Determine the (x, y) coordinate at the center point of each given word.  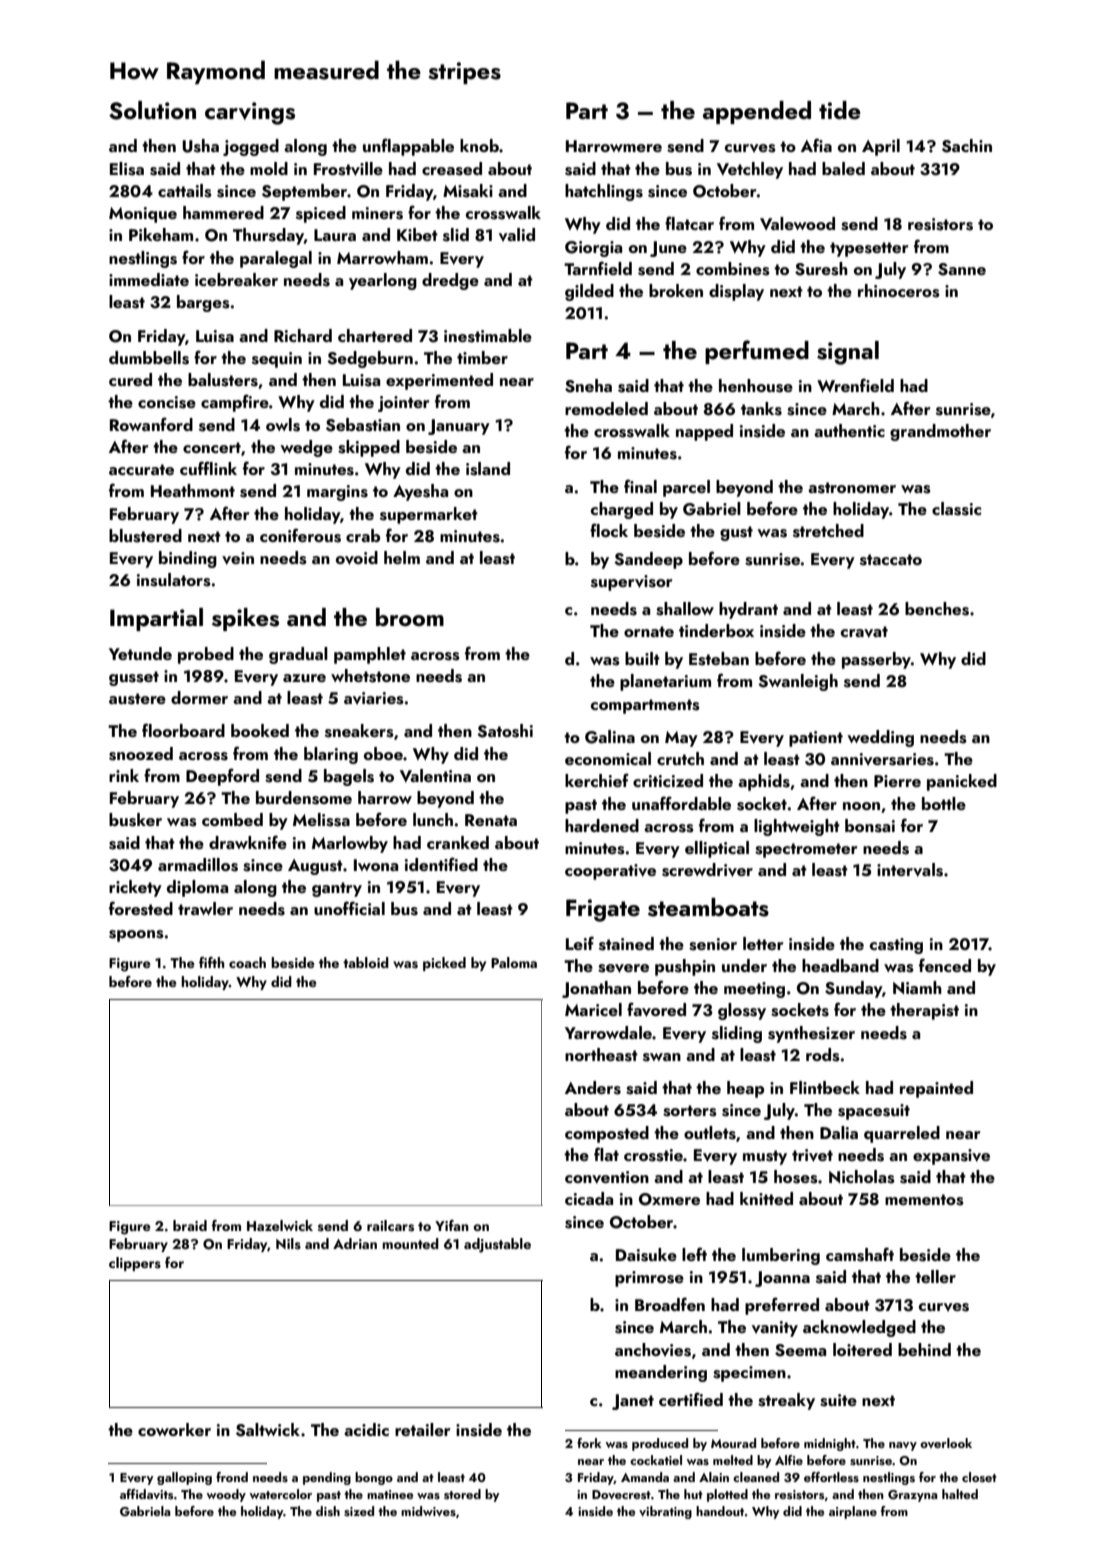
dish (328, 1511)
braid (190, 1225)
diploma (197, 888)
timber (482, 357)
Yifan (452, 1225)
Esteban (719, 659)
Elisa (127, 169)
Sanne (962, 269)
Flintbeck (825, 1087)
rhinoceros (899, 291)
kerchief (597, 780)
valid (517, 235)
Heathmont (193, 490)
